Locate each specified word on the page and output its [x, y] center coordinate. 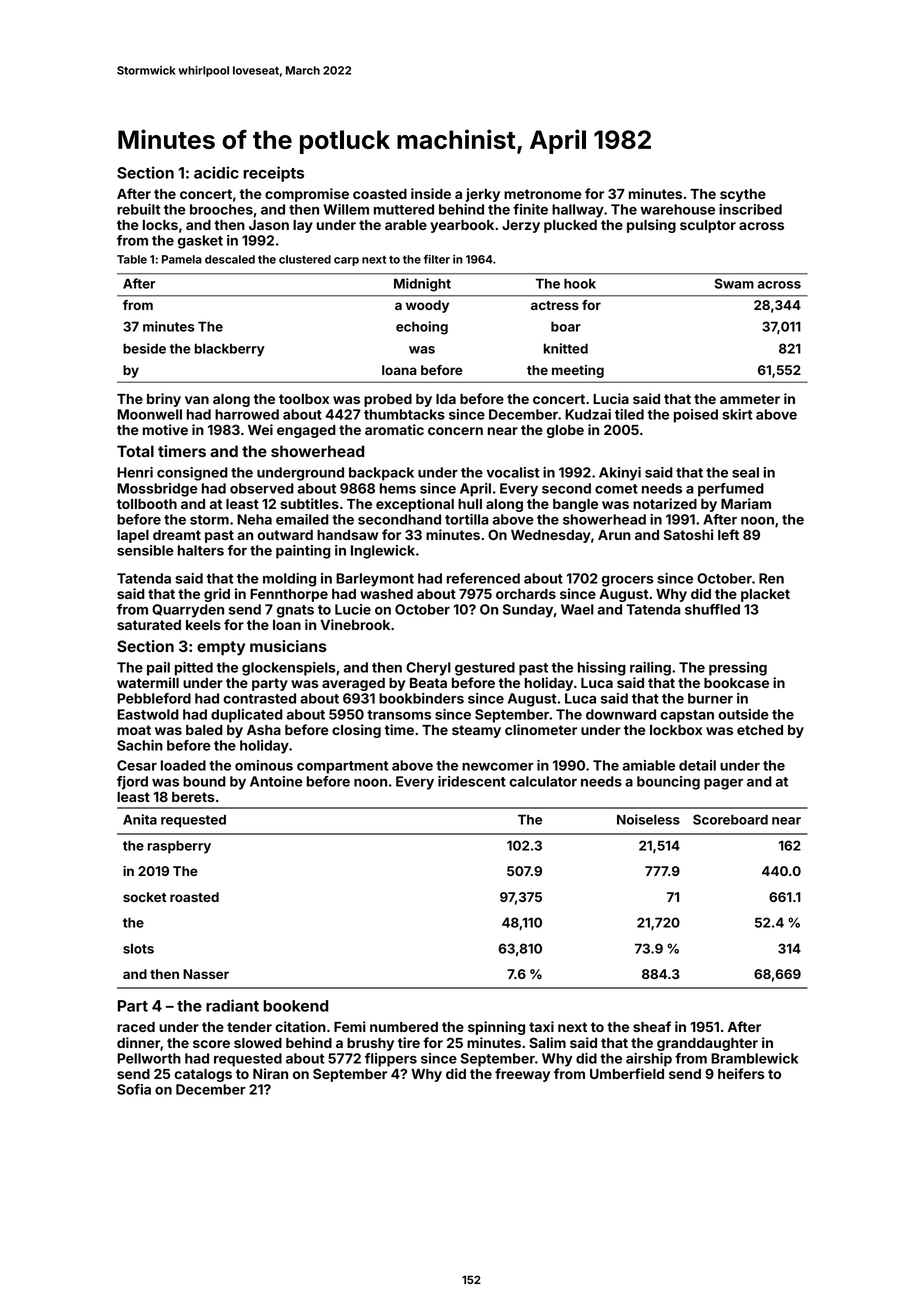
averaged [353, 684]
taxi [541, 1026]
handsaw [347, 535]
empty [221, 648]
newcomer [498, 767]
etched [760, 730]
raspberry [179, 847]
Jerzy [521, 226]
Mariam [746, 503]
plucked [570, 226]
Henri [135, 472]
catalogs [203, 1075]
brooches [221, 209]
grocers [628, 581]
